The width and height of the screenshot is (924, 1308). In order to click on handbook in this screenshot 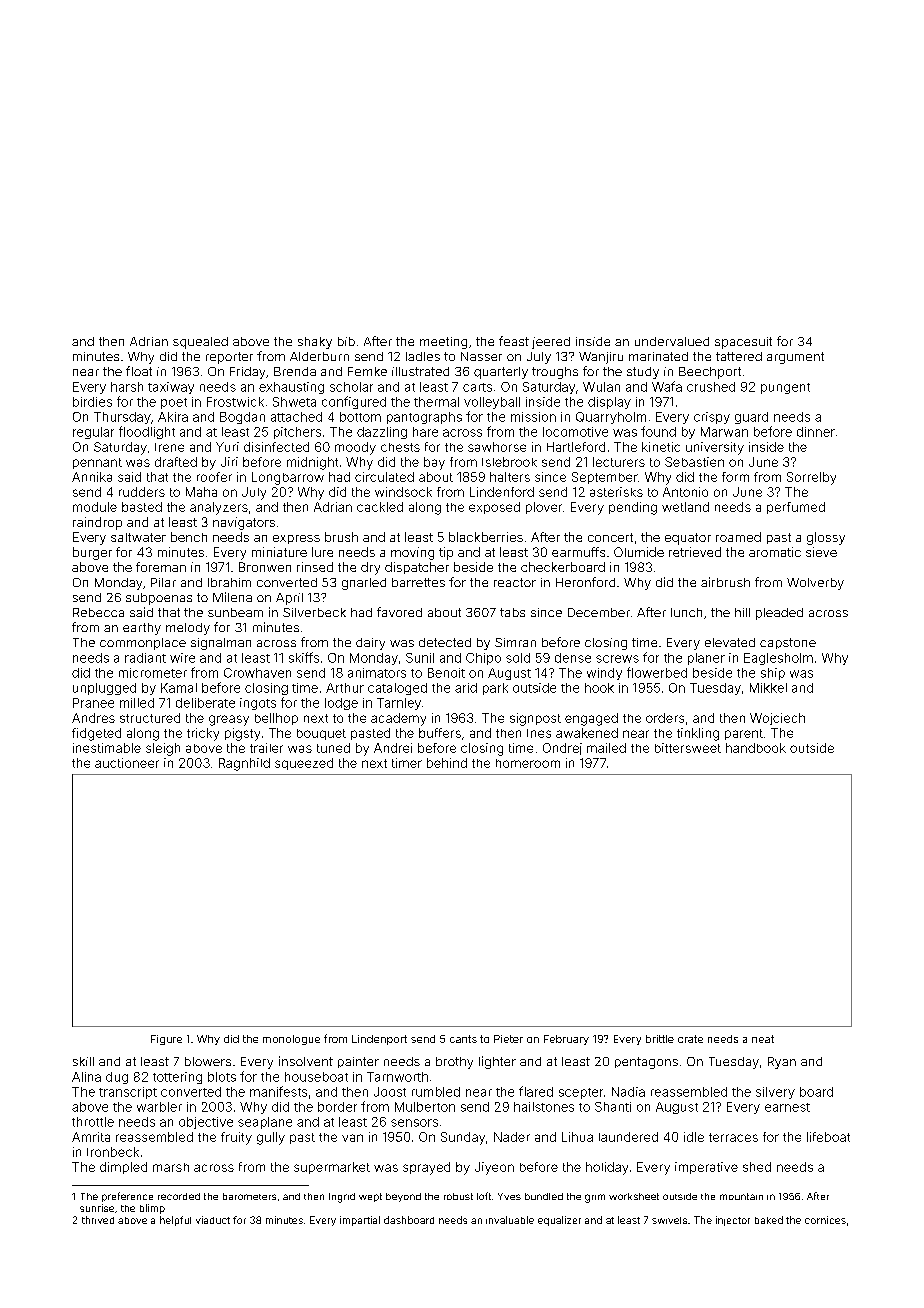, I will do `click(756, 748)`.
